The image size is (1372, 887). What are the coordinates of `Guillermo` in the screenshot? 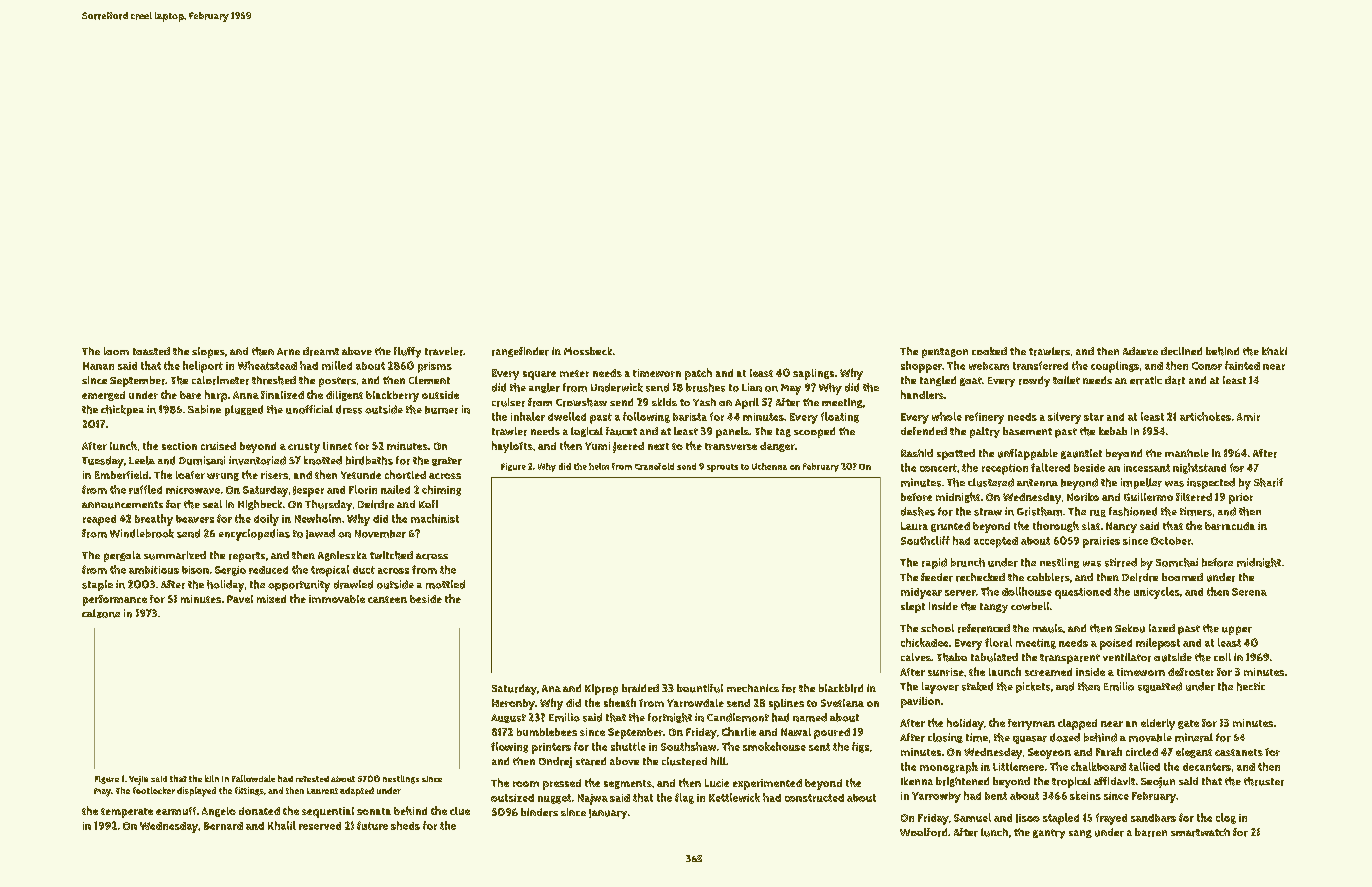 It's located at (1148, 497).
